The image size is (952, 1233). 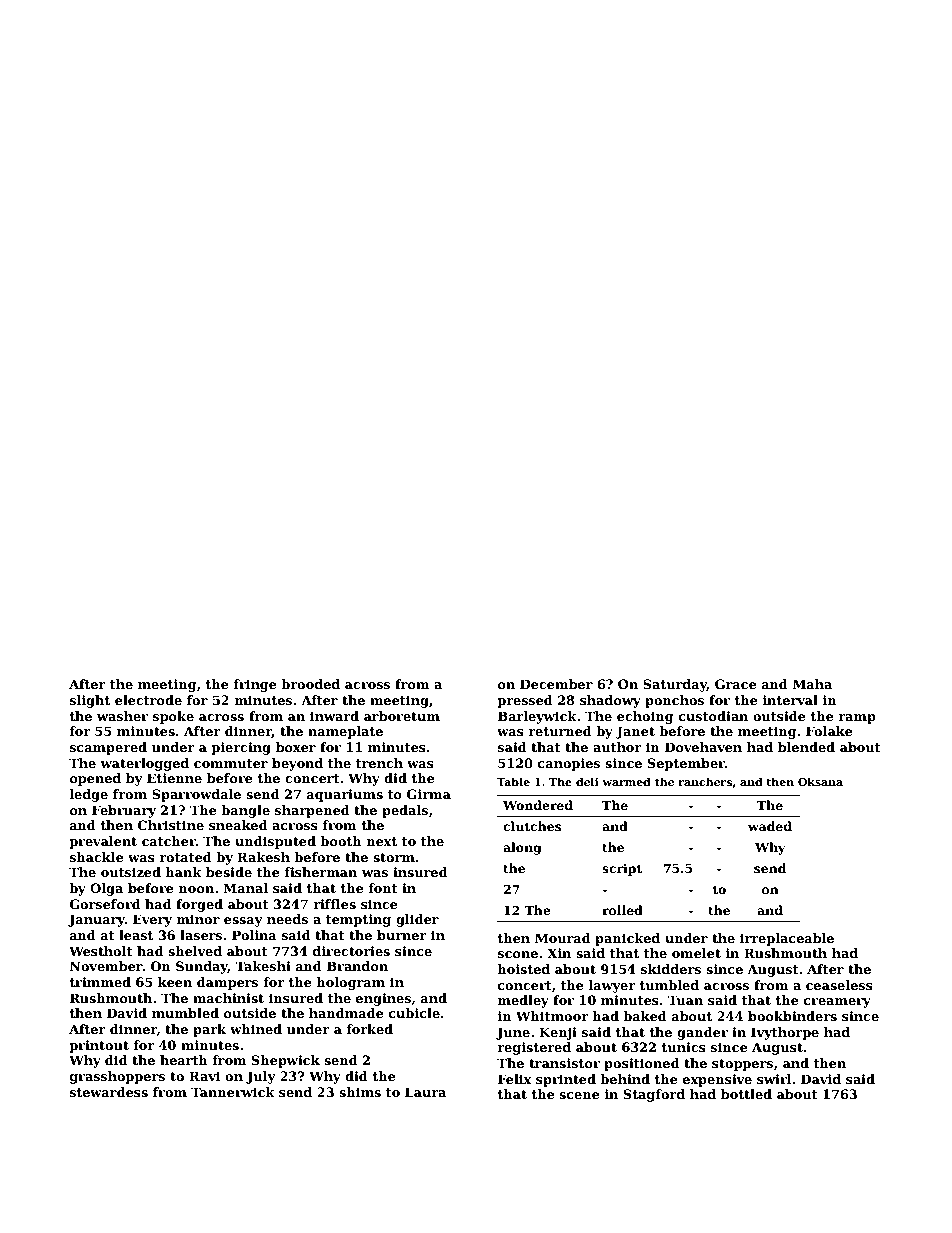 I want to click on tumbled, so click(x=669, y=985).
